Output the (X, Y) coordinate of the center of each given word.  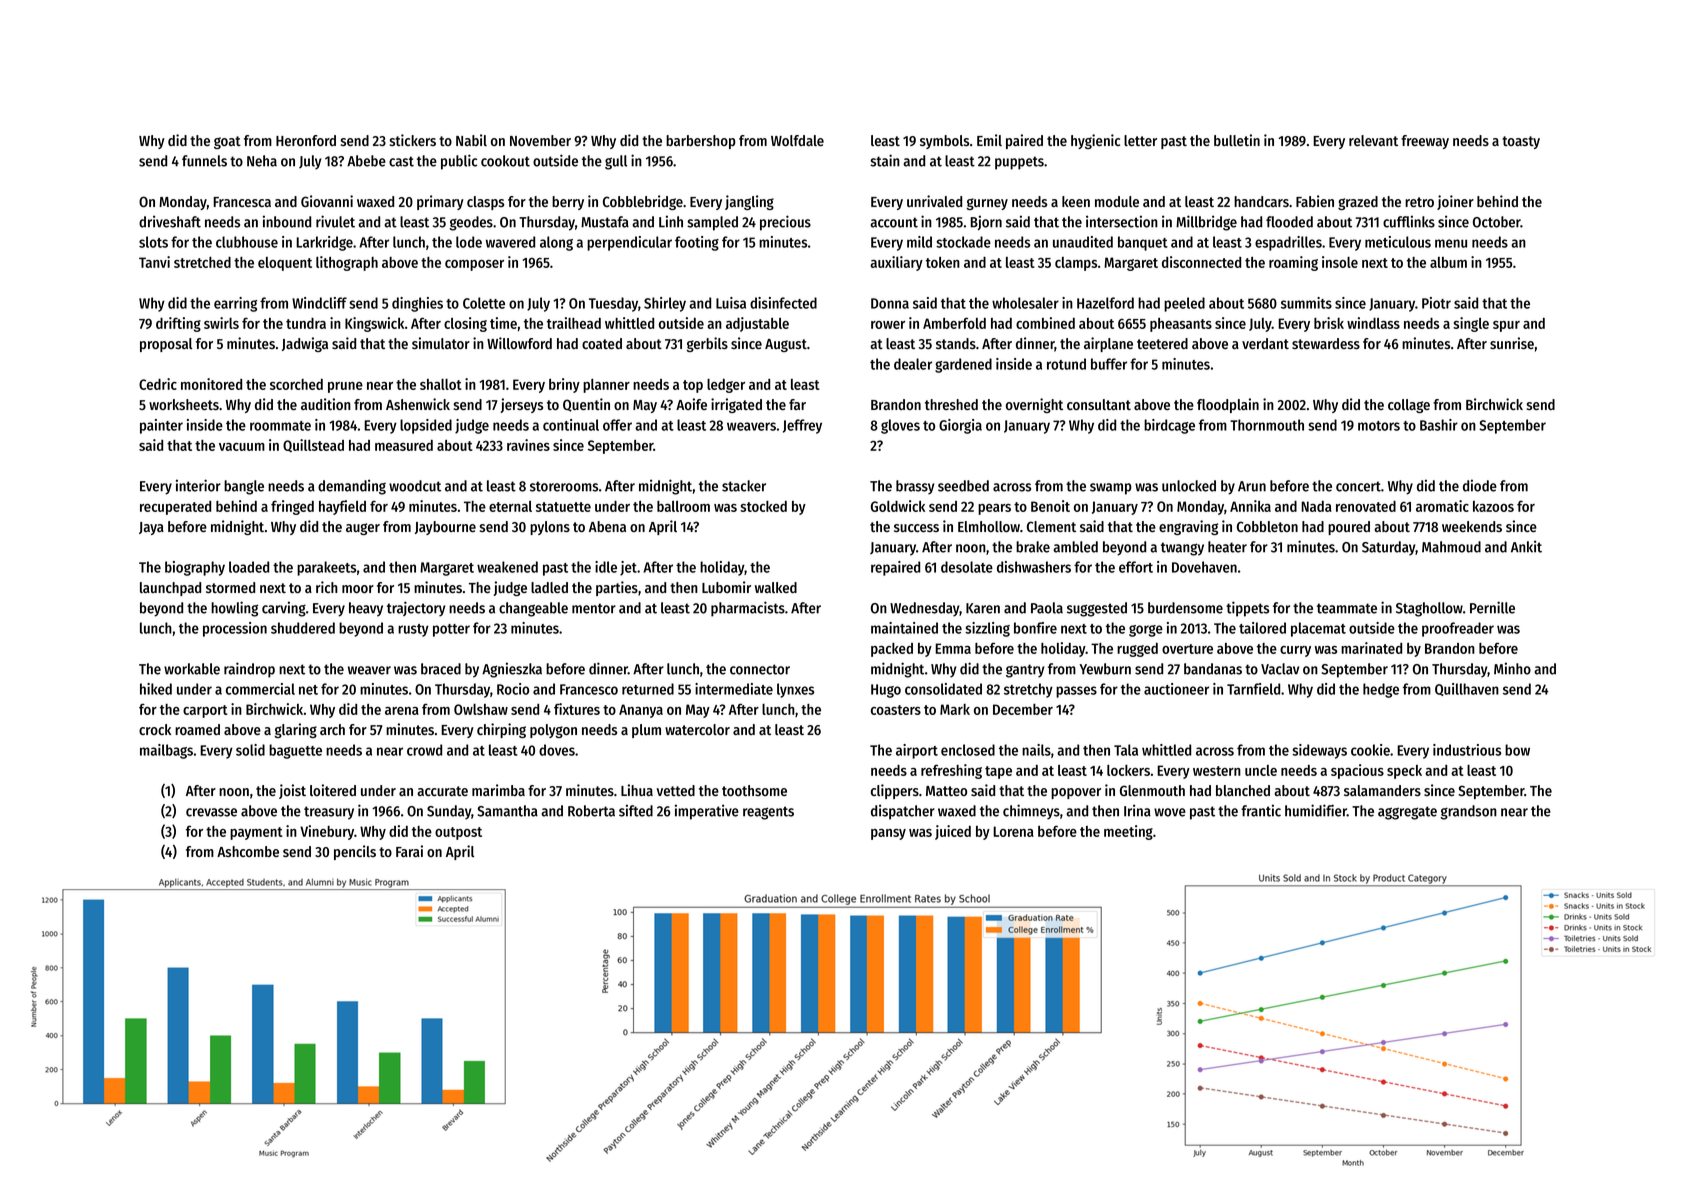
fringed (292, 507)
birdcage (1169, 426)
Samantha (508, 811)
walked (776, 587)
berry (568, 203)
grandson (1468, 812)
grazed (1358, 203)
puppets (1019, 163)
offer (617, 425)
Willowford (519, 343)
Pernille (1492, 607)
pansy (888, 834)
